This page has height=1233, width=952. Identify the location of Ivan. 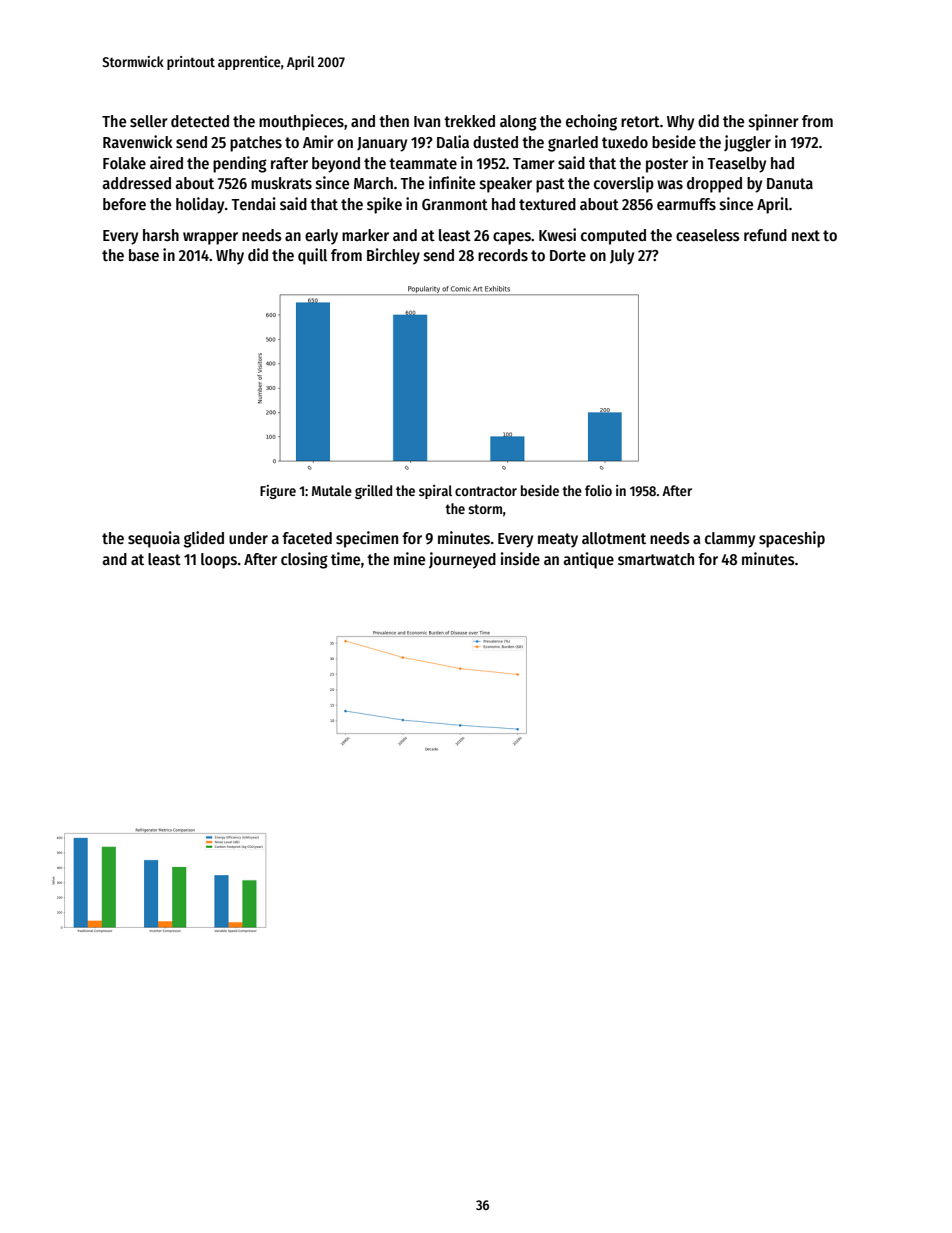
(427, 121).
